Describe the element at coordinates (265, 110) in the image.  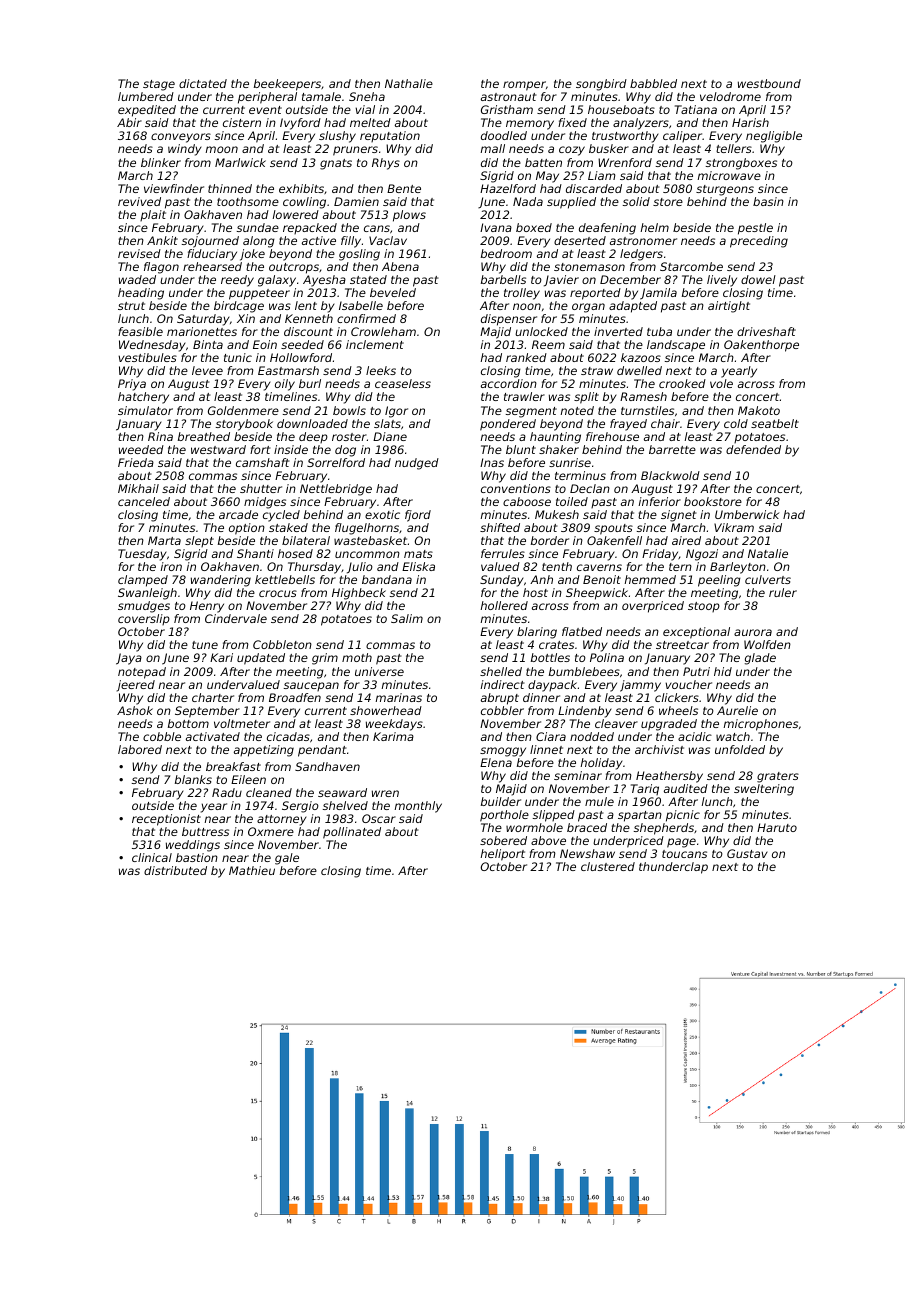
I see `event` at that location.
